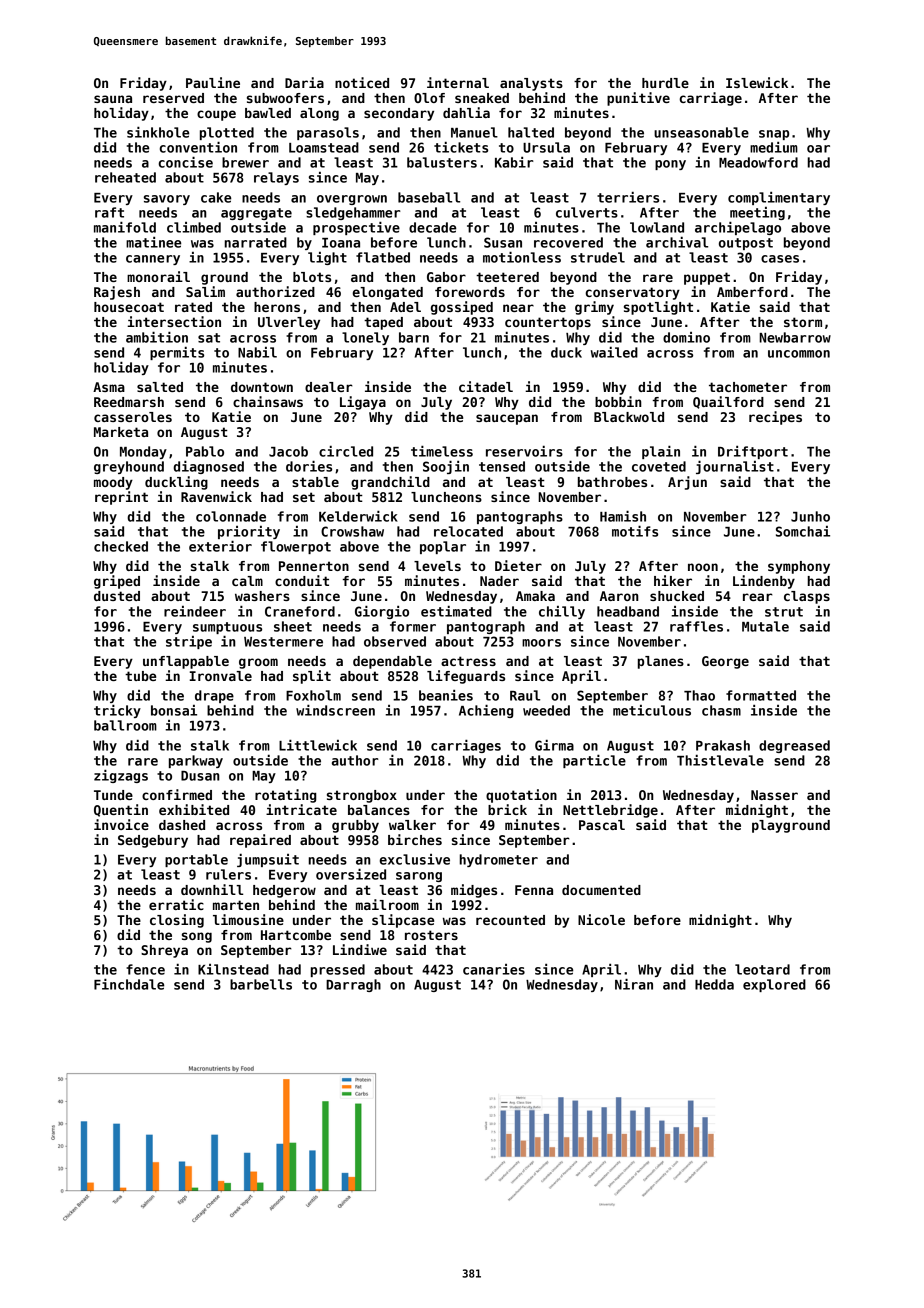 This screenshot has width=924, height=1308. I want to click on Islewick, so click(757, 82).
